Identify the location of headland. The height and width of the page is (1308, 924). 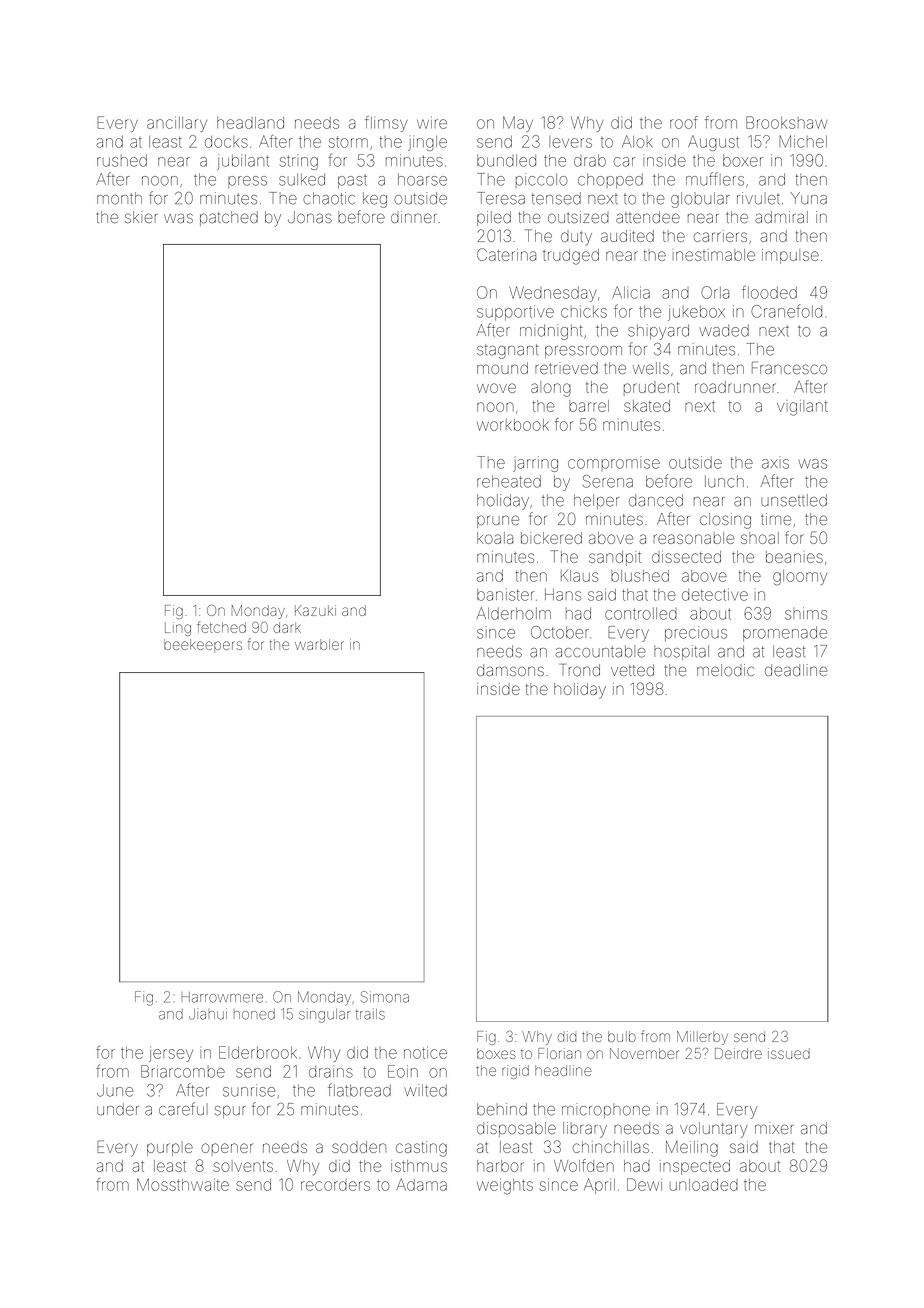
(250, 123).
